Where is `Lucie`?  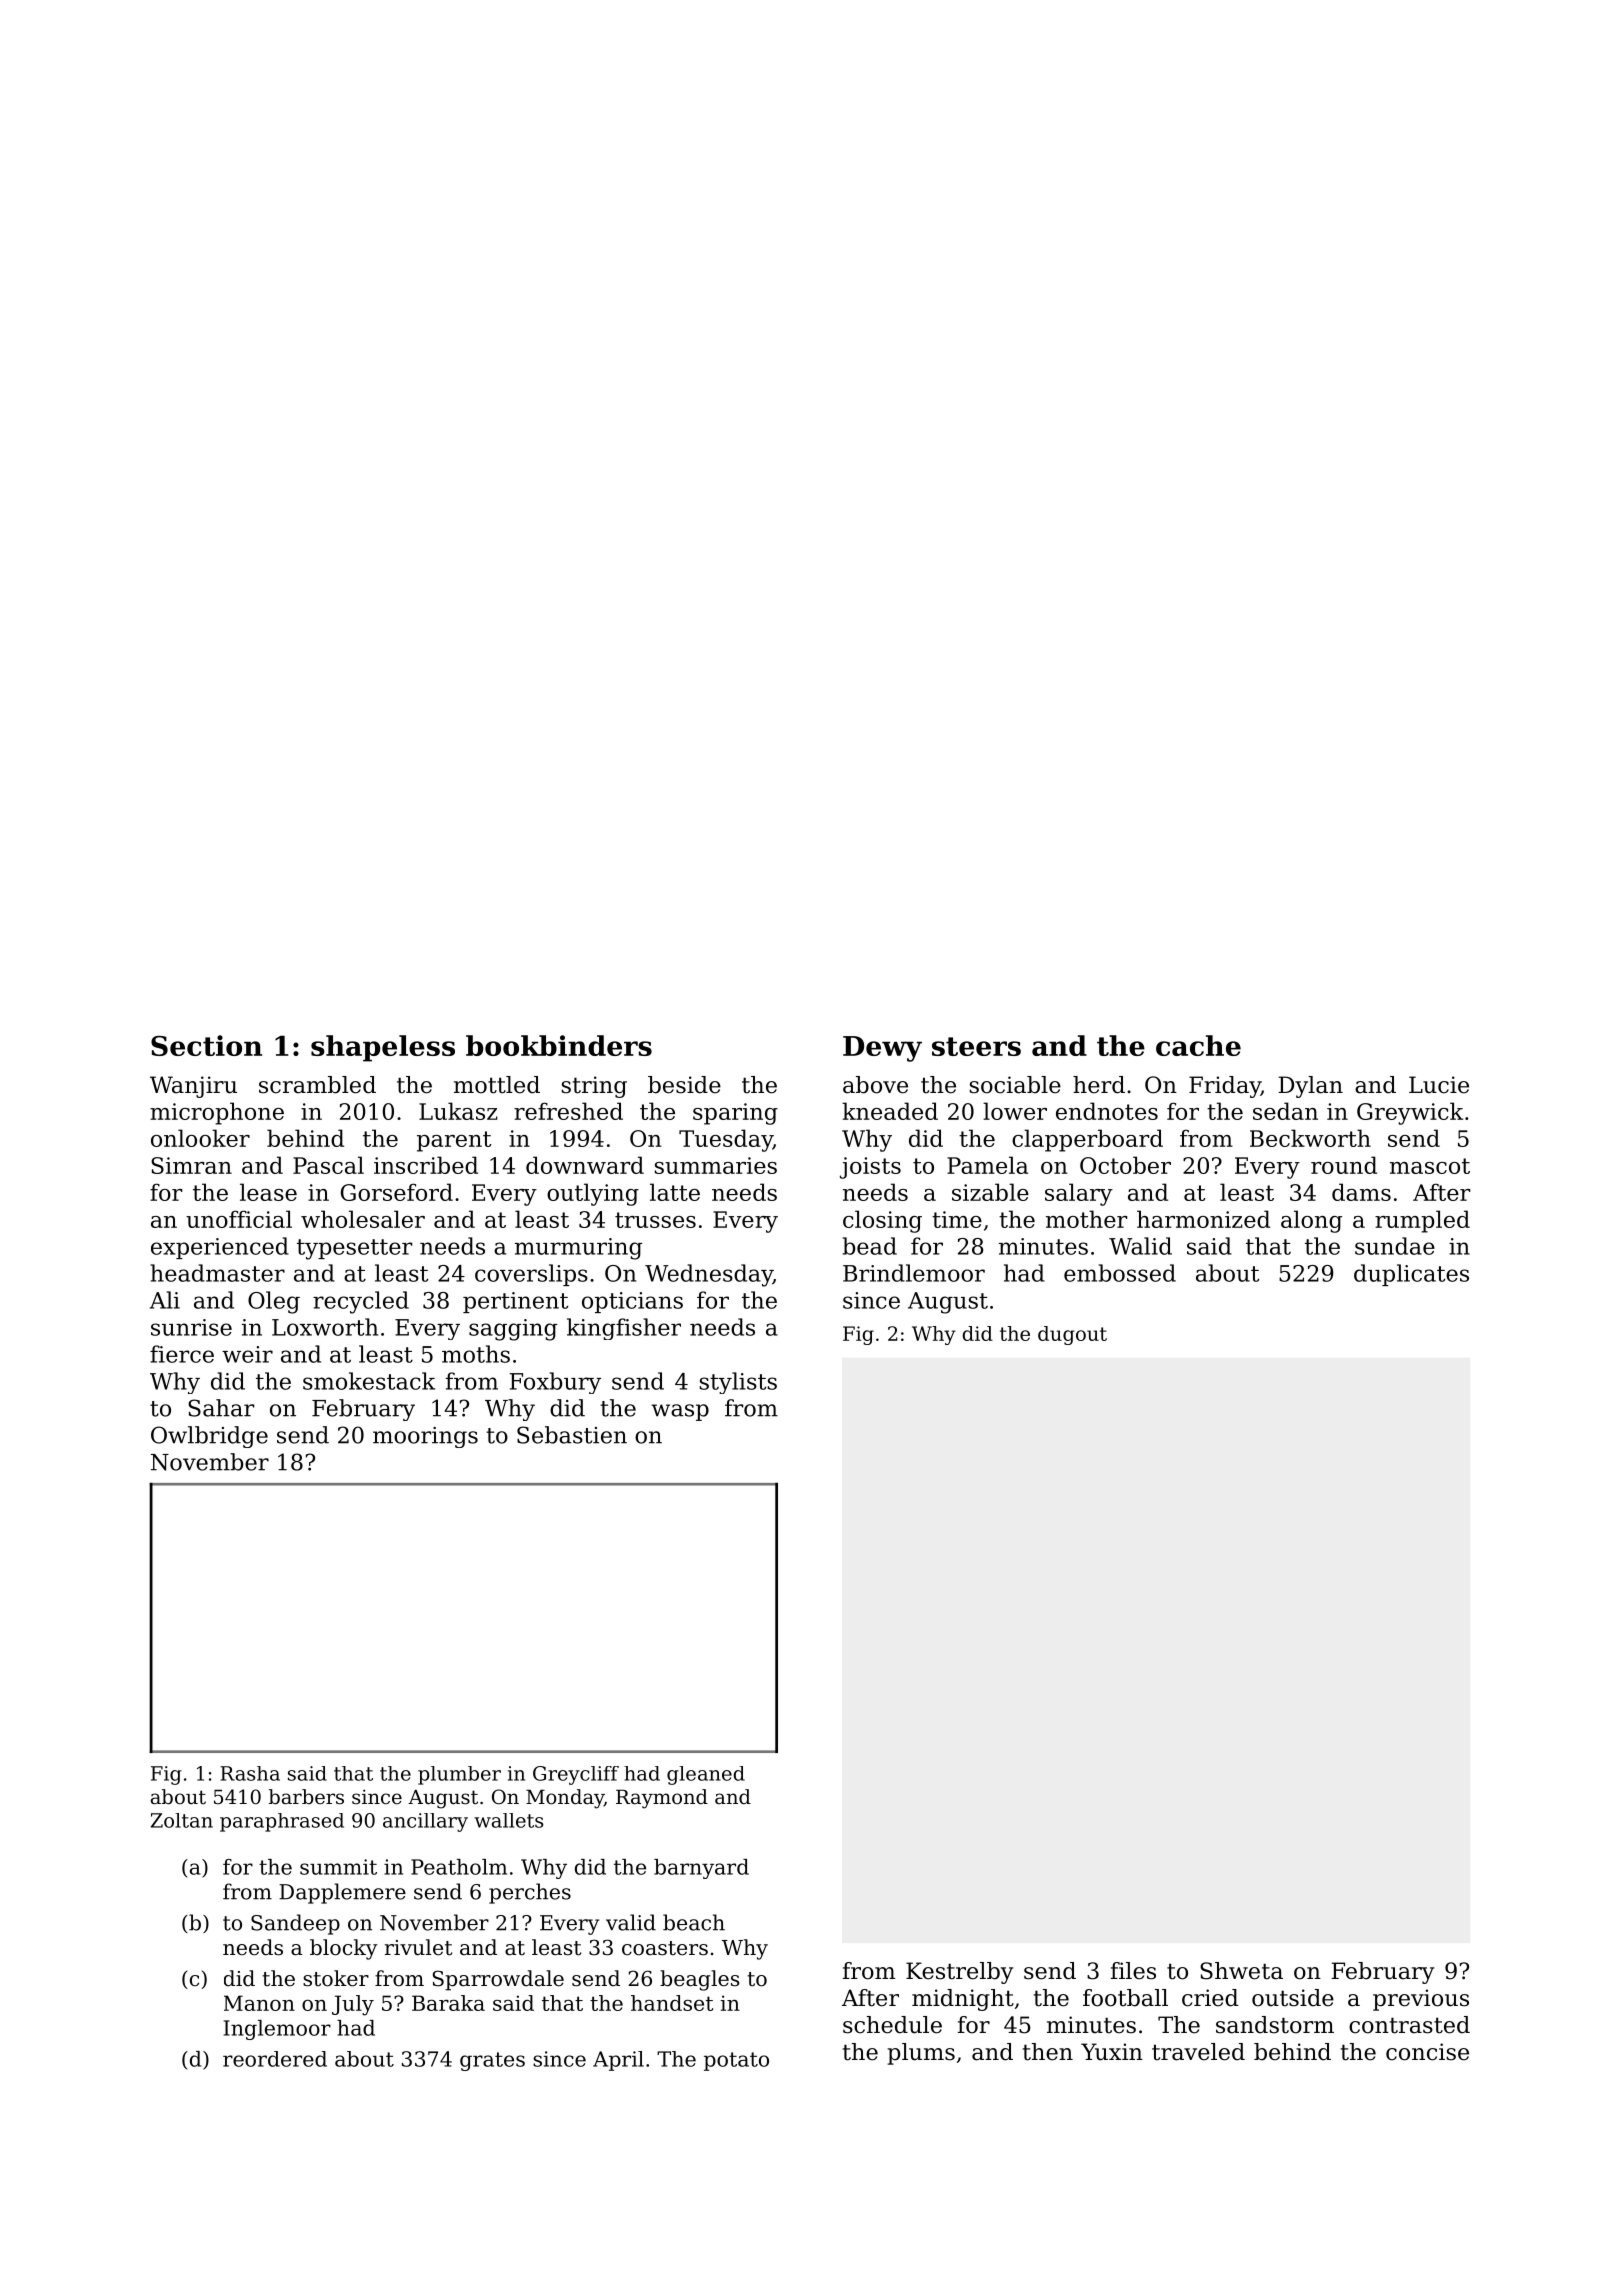
Lucie is located at coordinates (1439, 1085).
